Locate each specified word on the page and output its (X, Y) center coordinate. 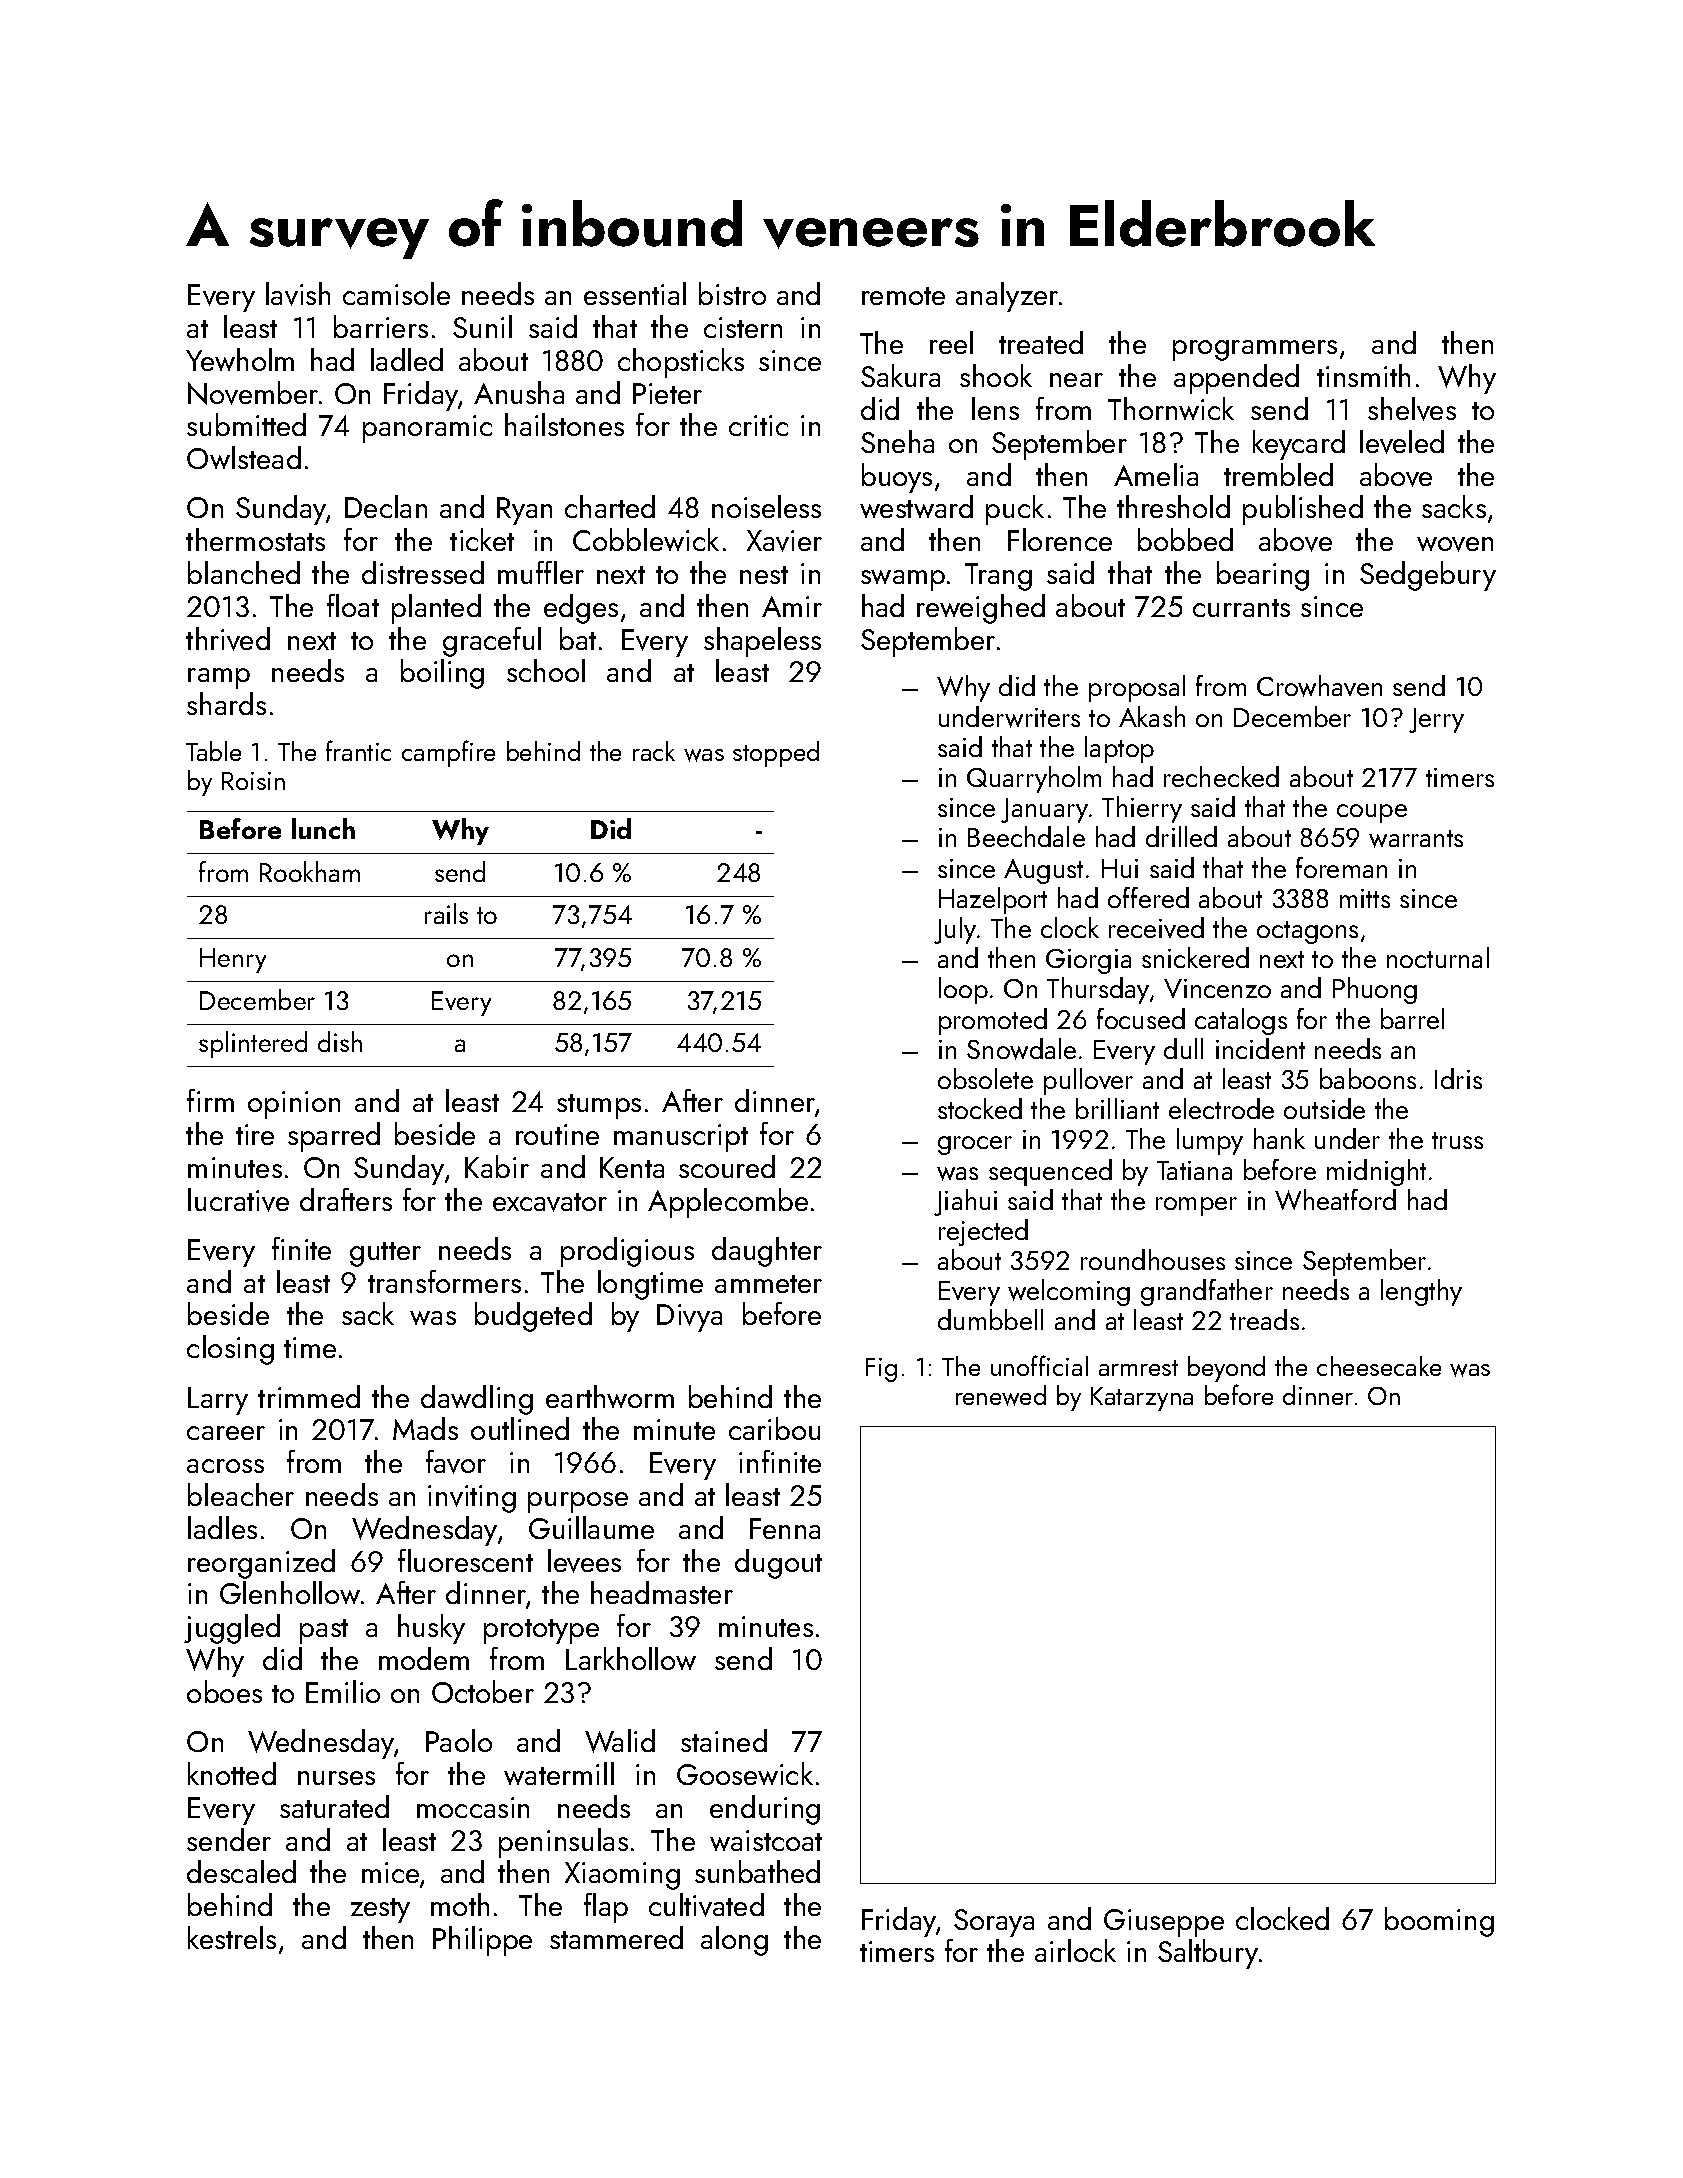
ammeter (768, 1284)
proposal (1137, 688)
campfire (448, 753)
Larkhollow (631, 1658)
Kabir (497, 1166)
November (253, 393)
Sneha (897, 441)
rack (654, 751)
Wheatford (1335, 1199)
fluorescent (465, 1560)
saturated (334, 1806)
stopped (776, 754)
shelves (1412, 409)
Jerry (1436, 720)
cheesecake (1379, 1366)
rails (446, 913)
